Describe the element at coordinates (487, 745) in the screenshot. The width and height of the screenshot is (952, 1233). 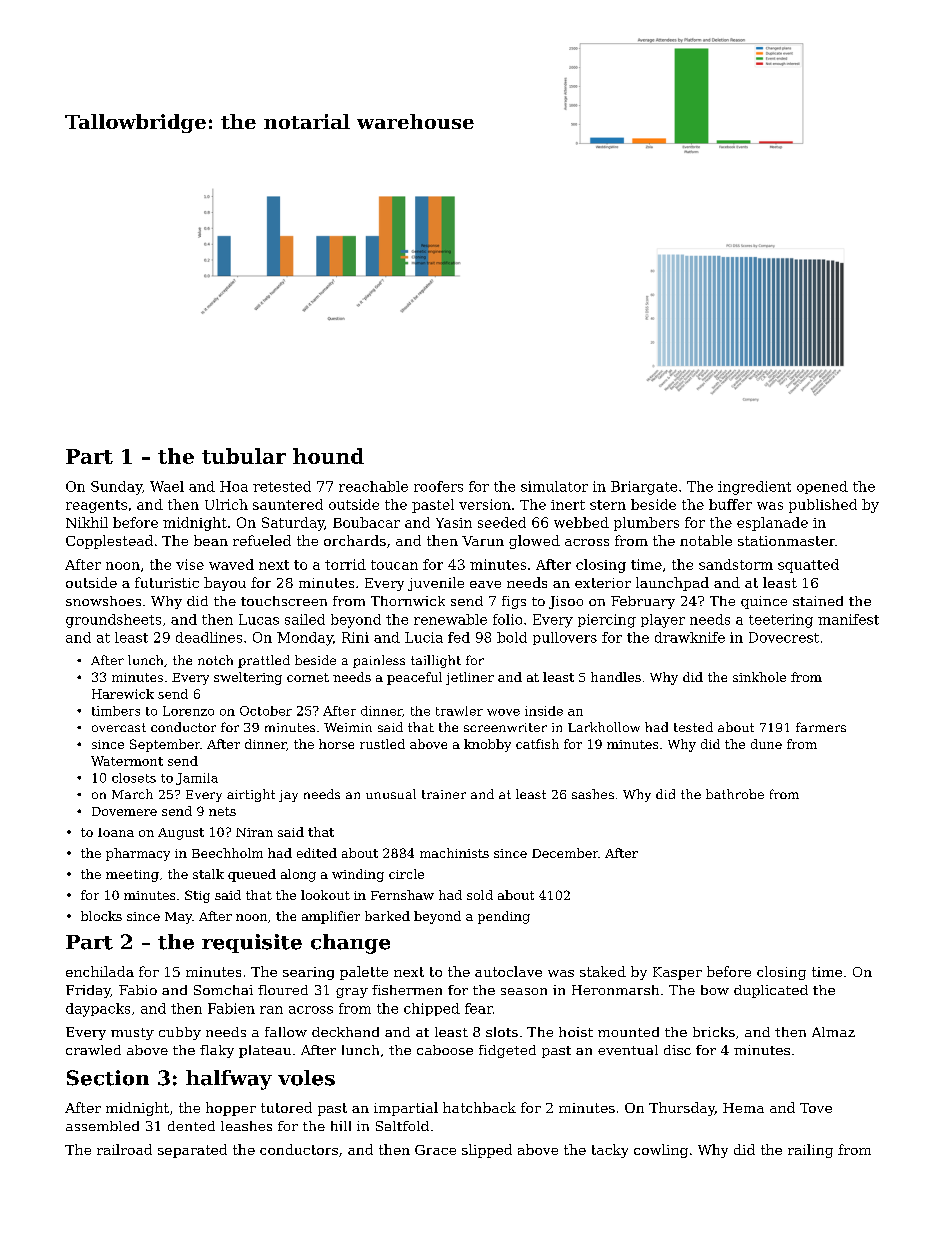
I see `knobby` at that location.
